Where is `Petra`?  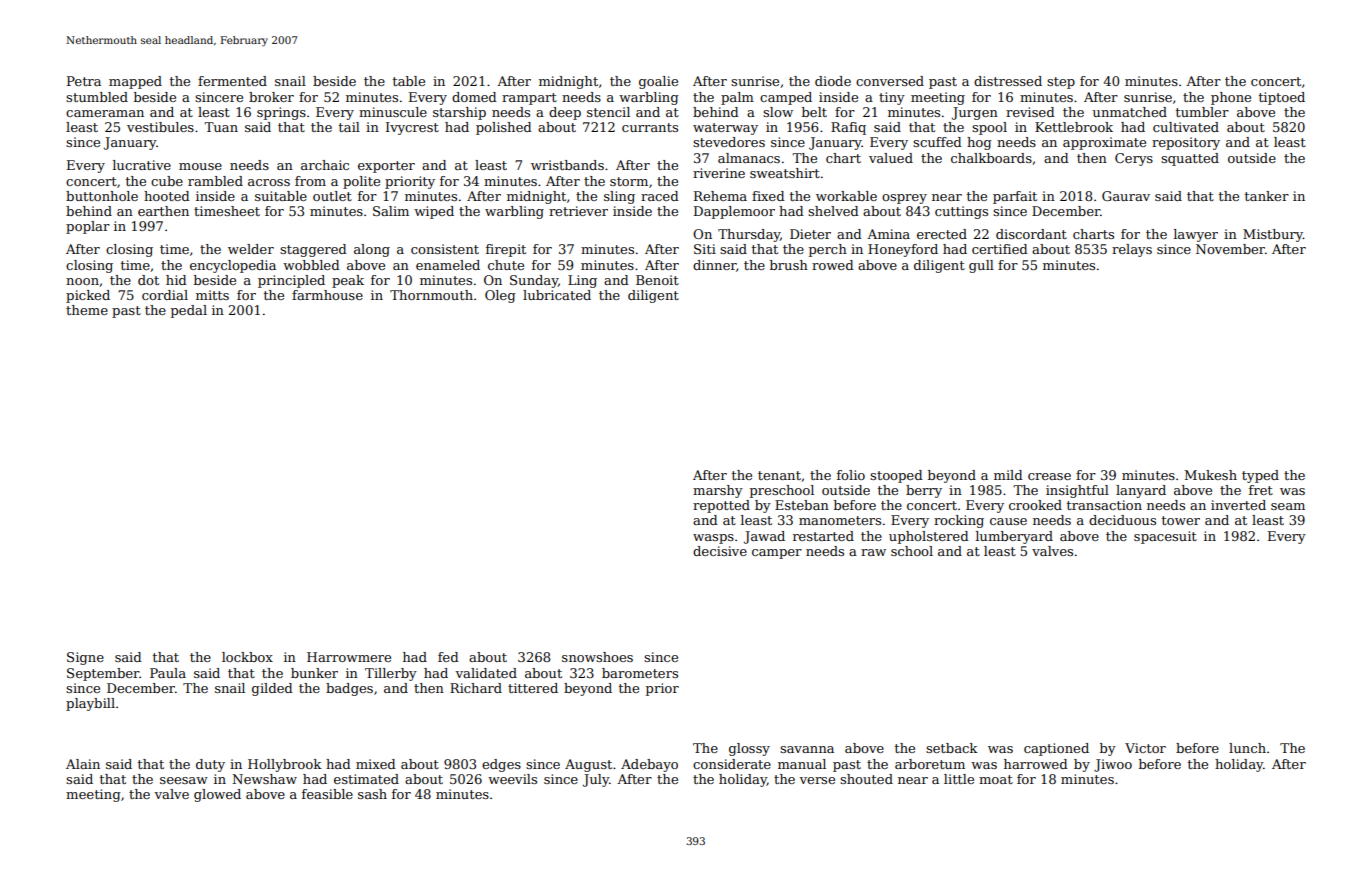
Petra is located at coordinates (84, 81).
